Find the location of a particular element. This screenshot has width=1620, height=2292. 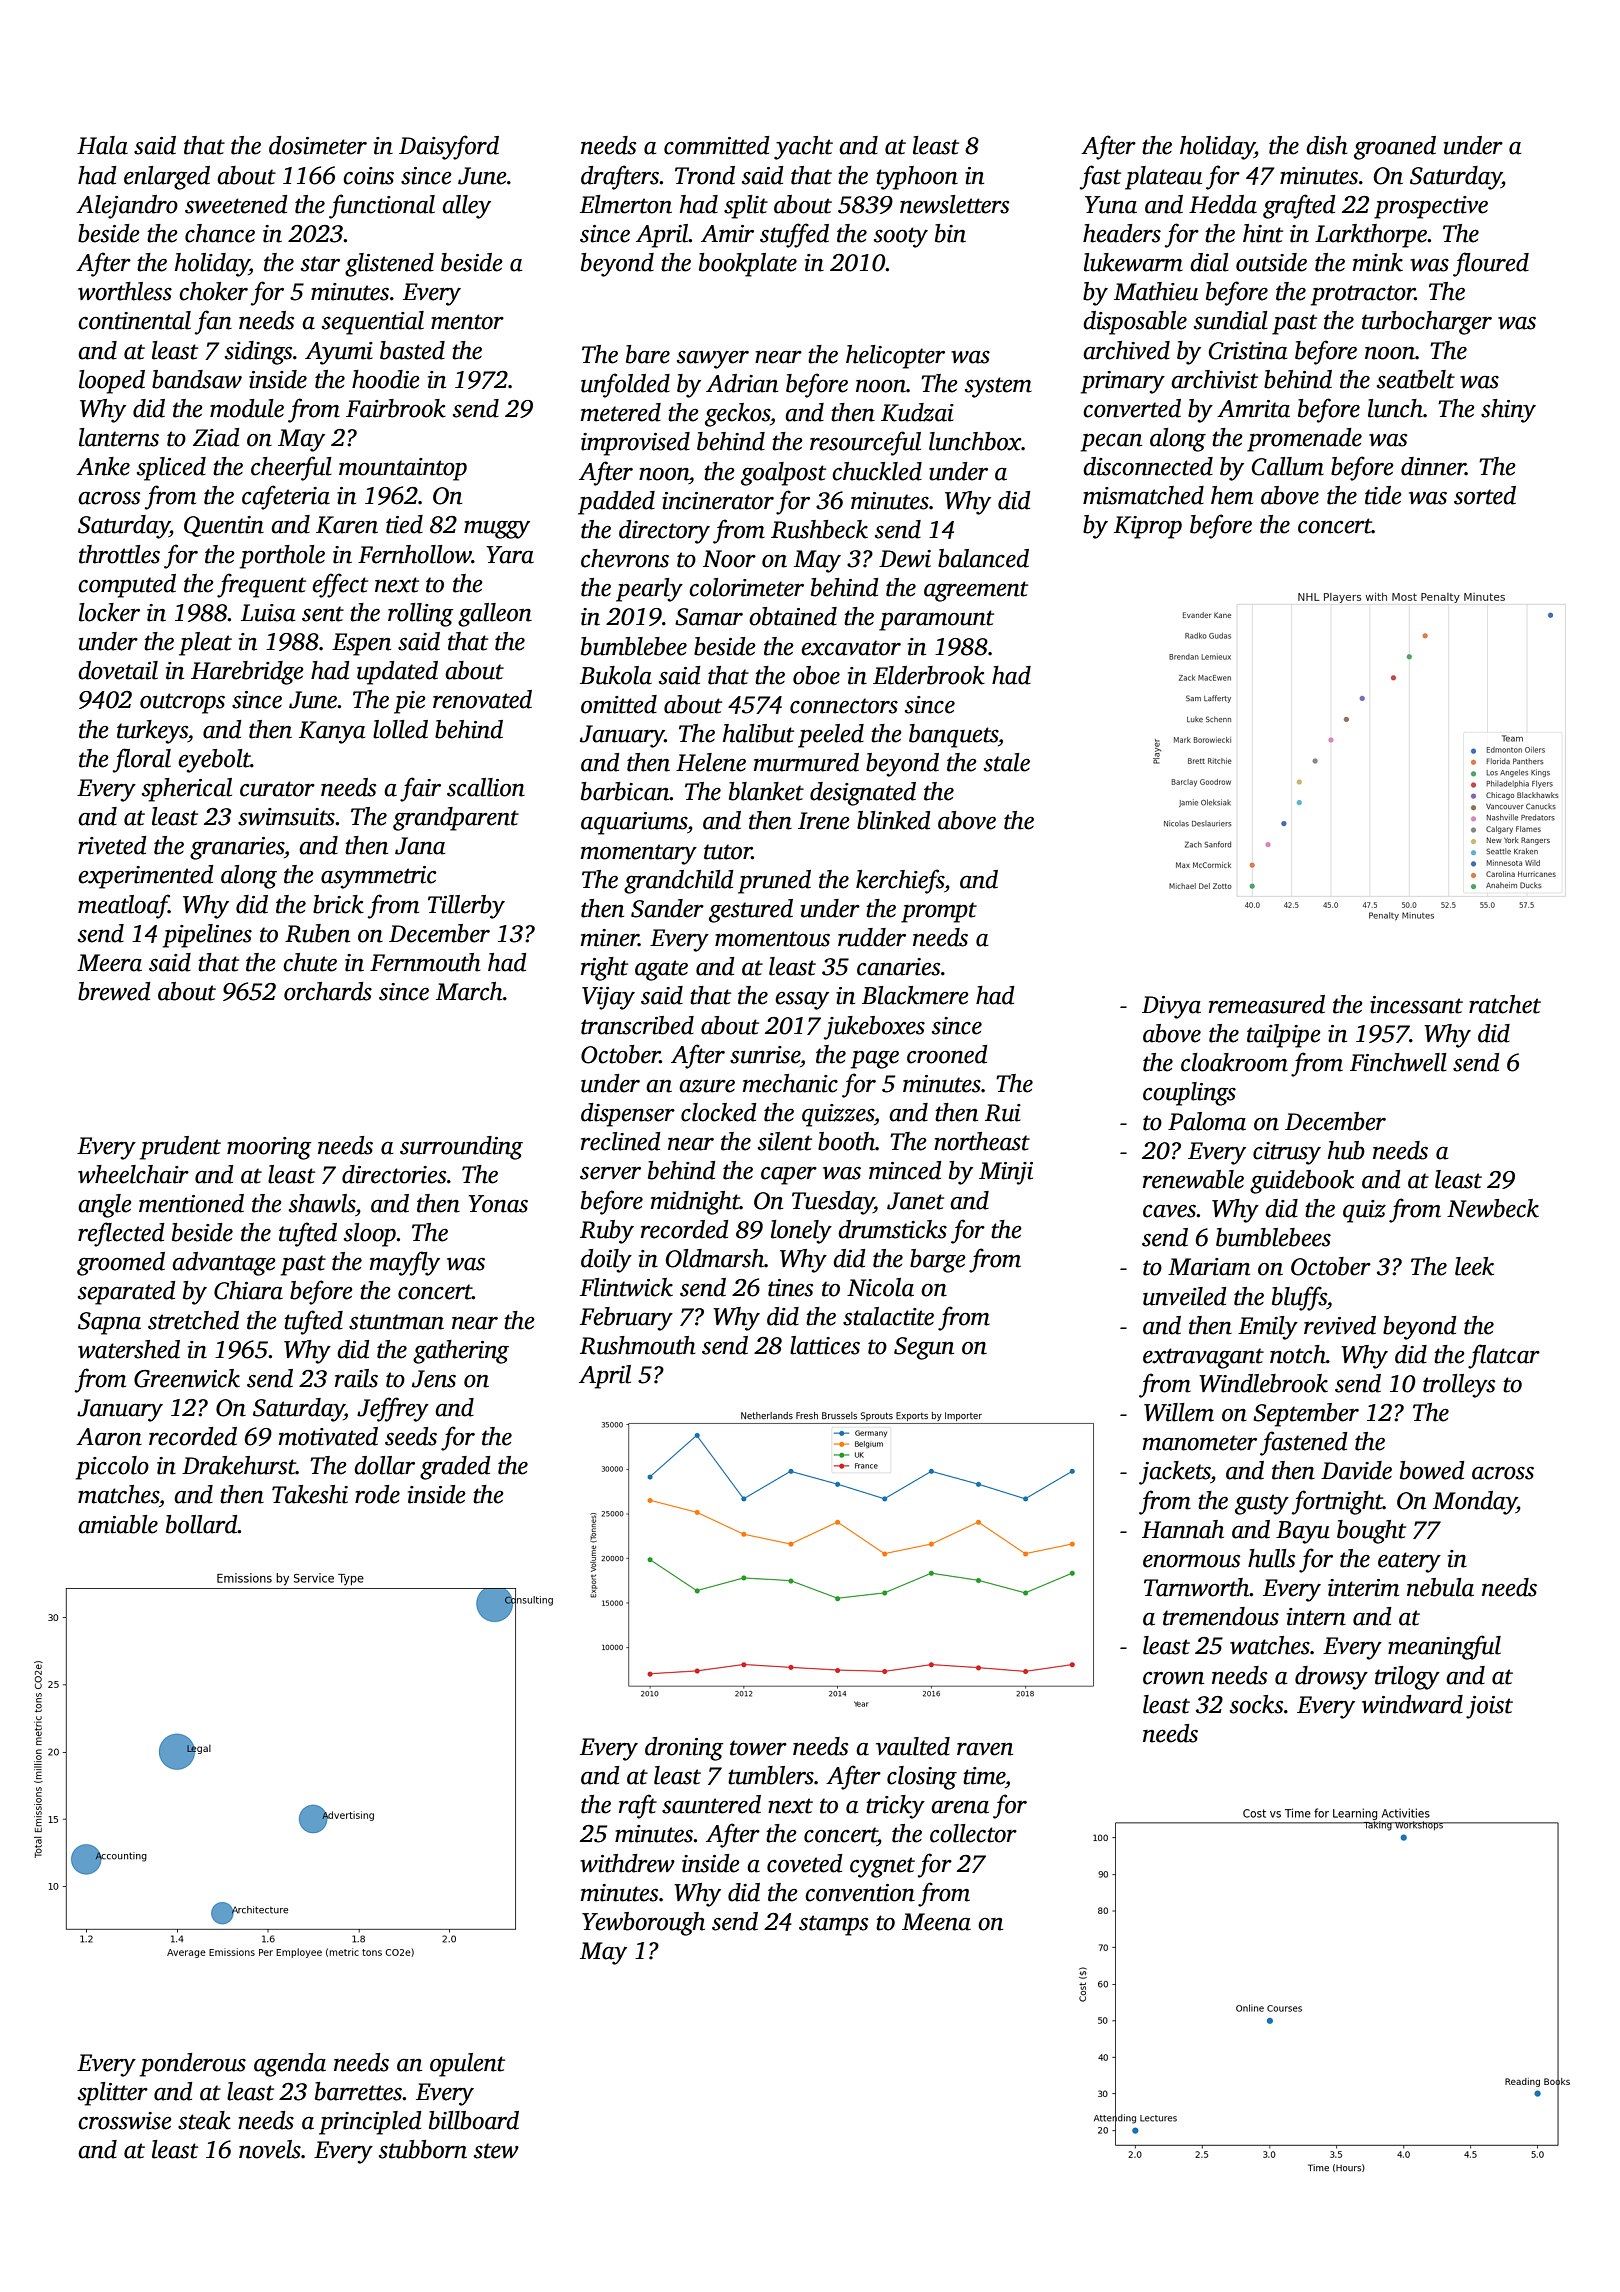

connectors is located at coordinates (844, 706).
